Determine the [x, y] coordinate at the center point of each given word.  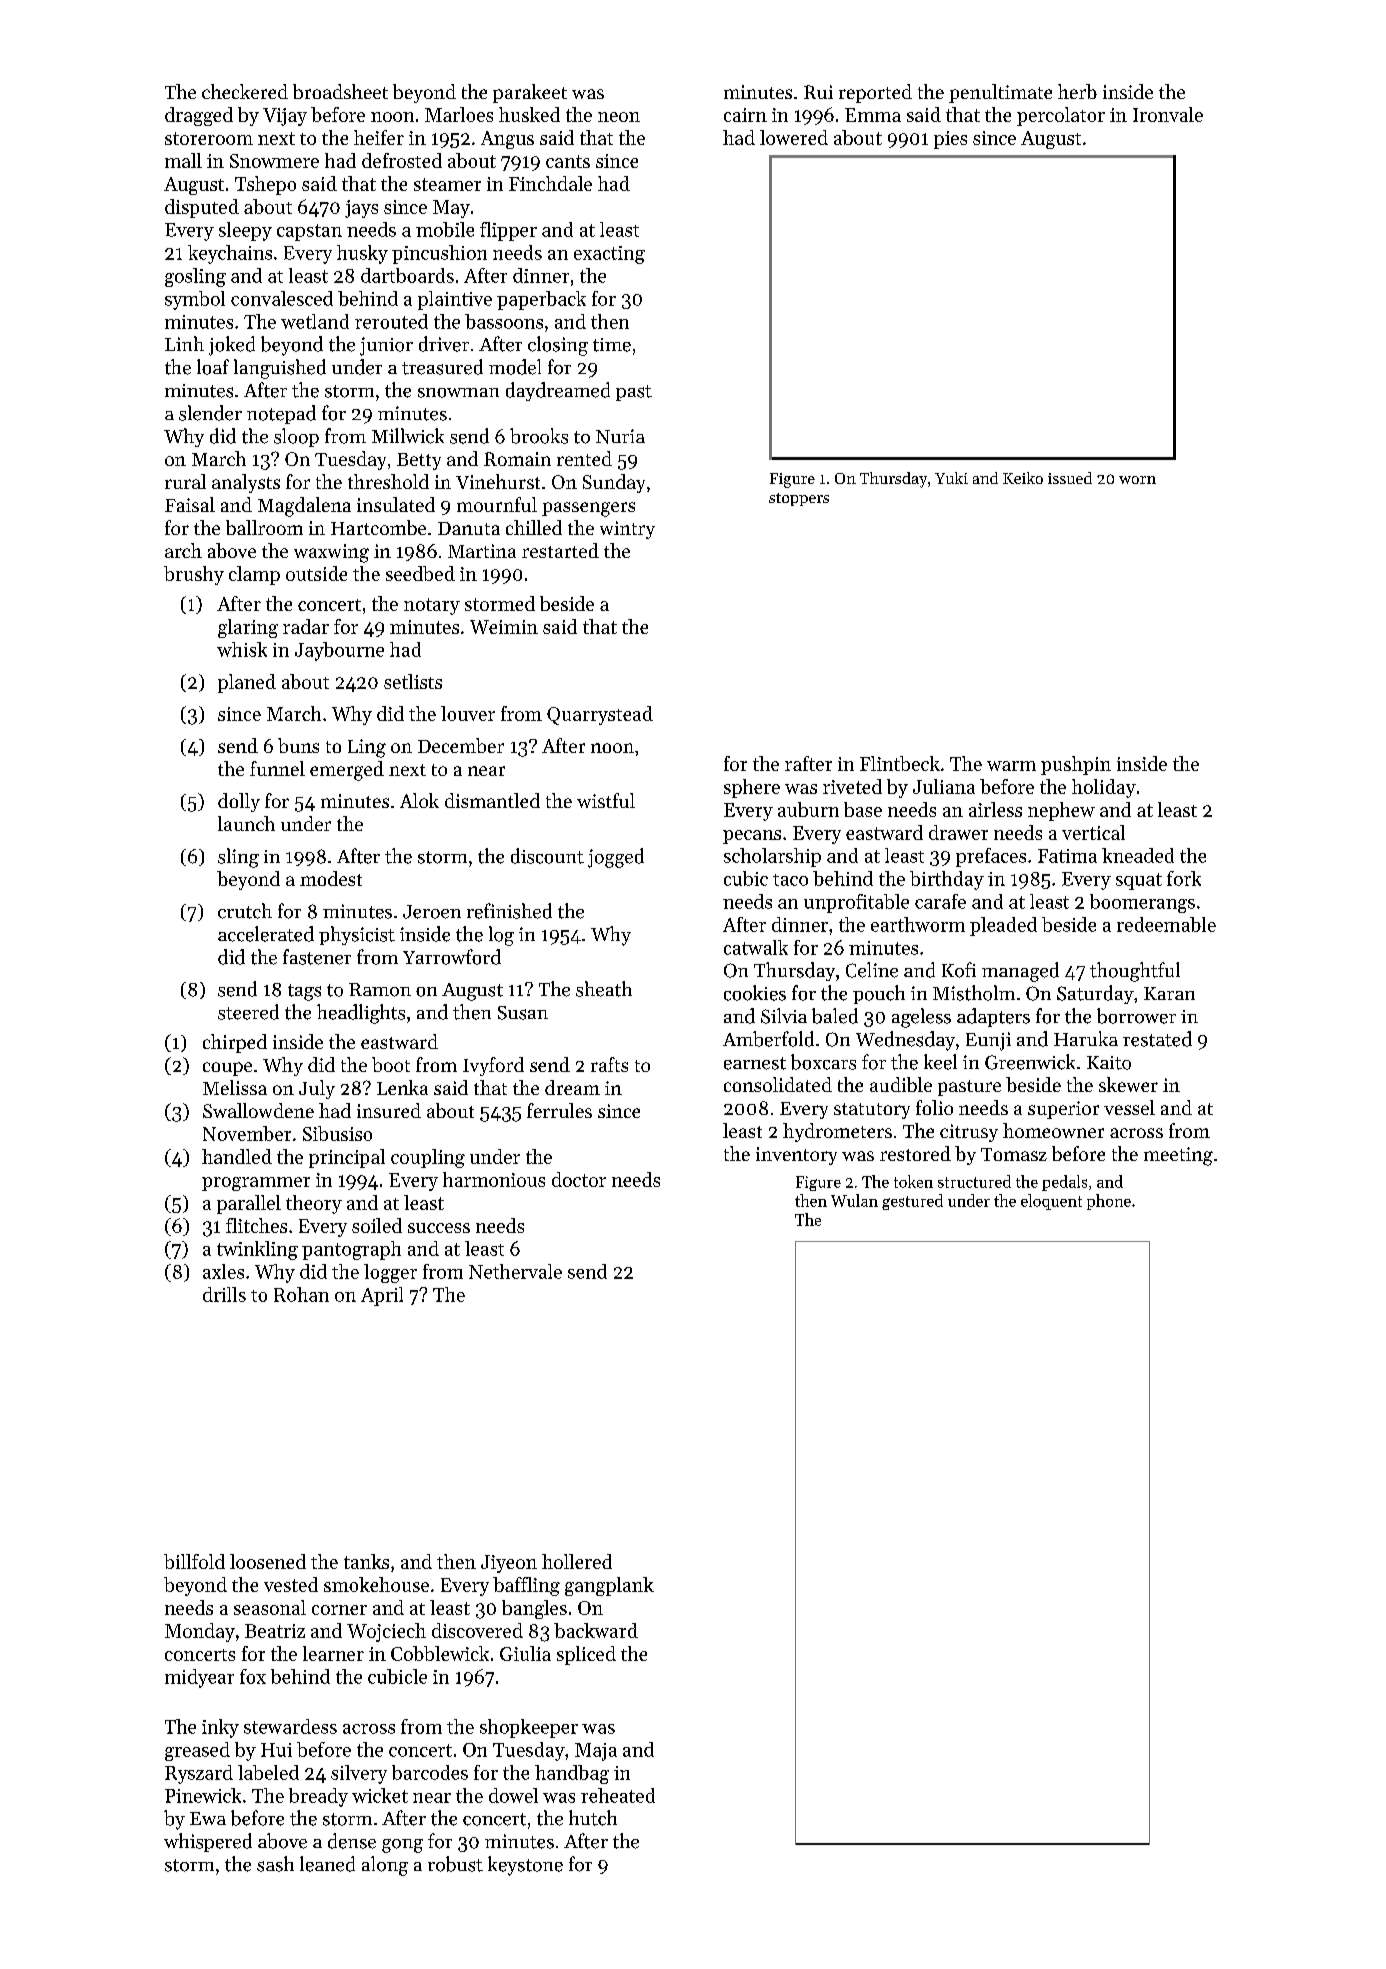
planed [247, 683]
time [612, 345]
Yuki [951, 478]
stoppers [799, 499]
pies [950, 140]
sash [275, 1864]
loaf [213, 367]
